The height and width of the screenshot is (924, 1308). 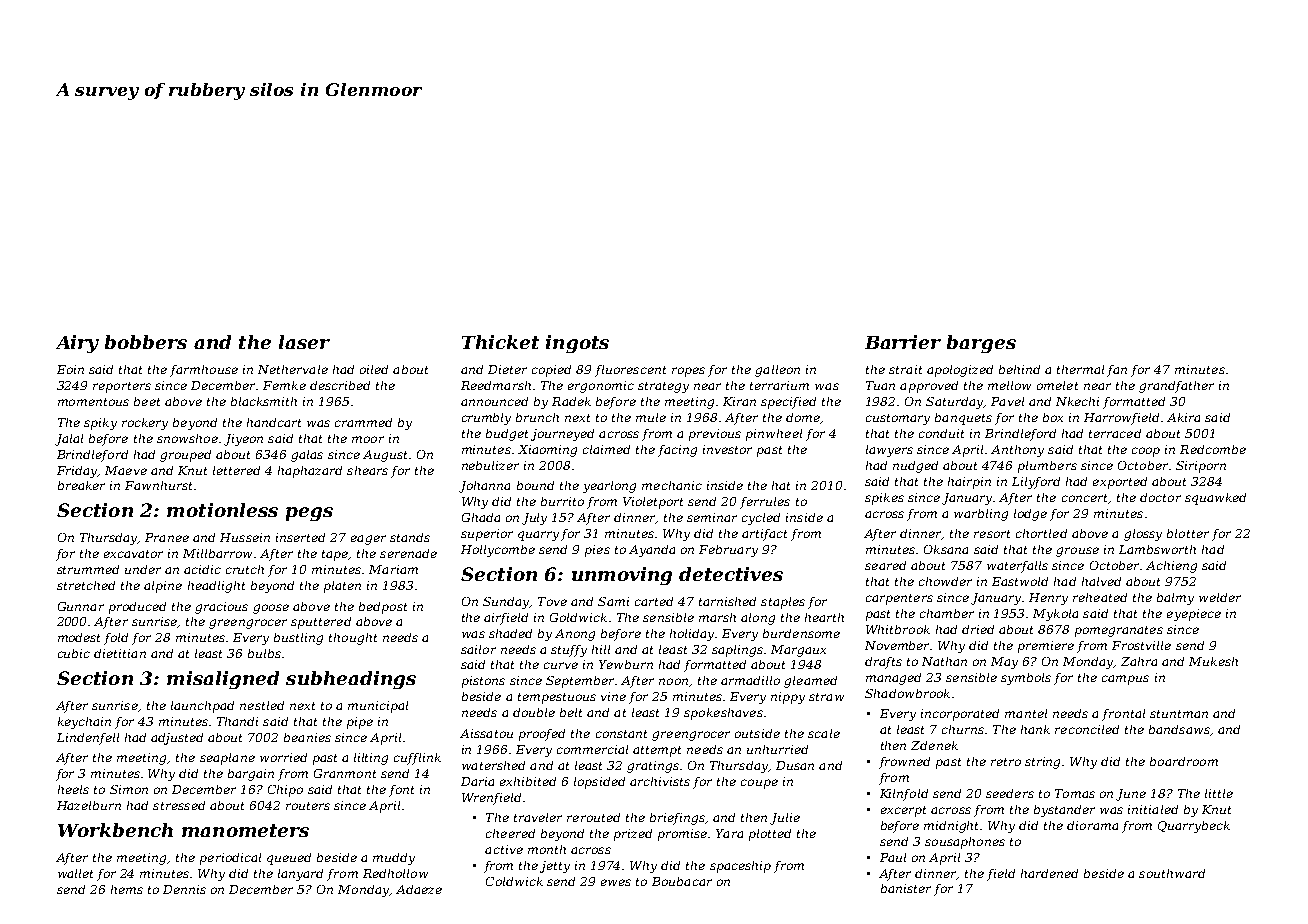 I want to click on bobbers, so click(x=146, y=342).
